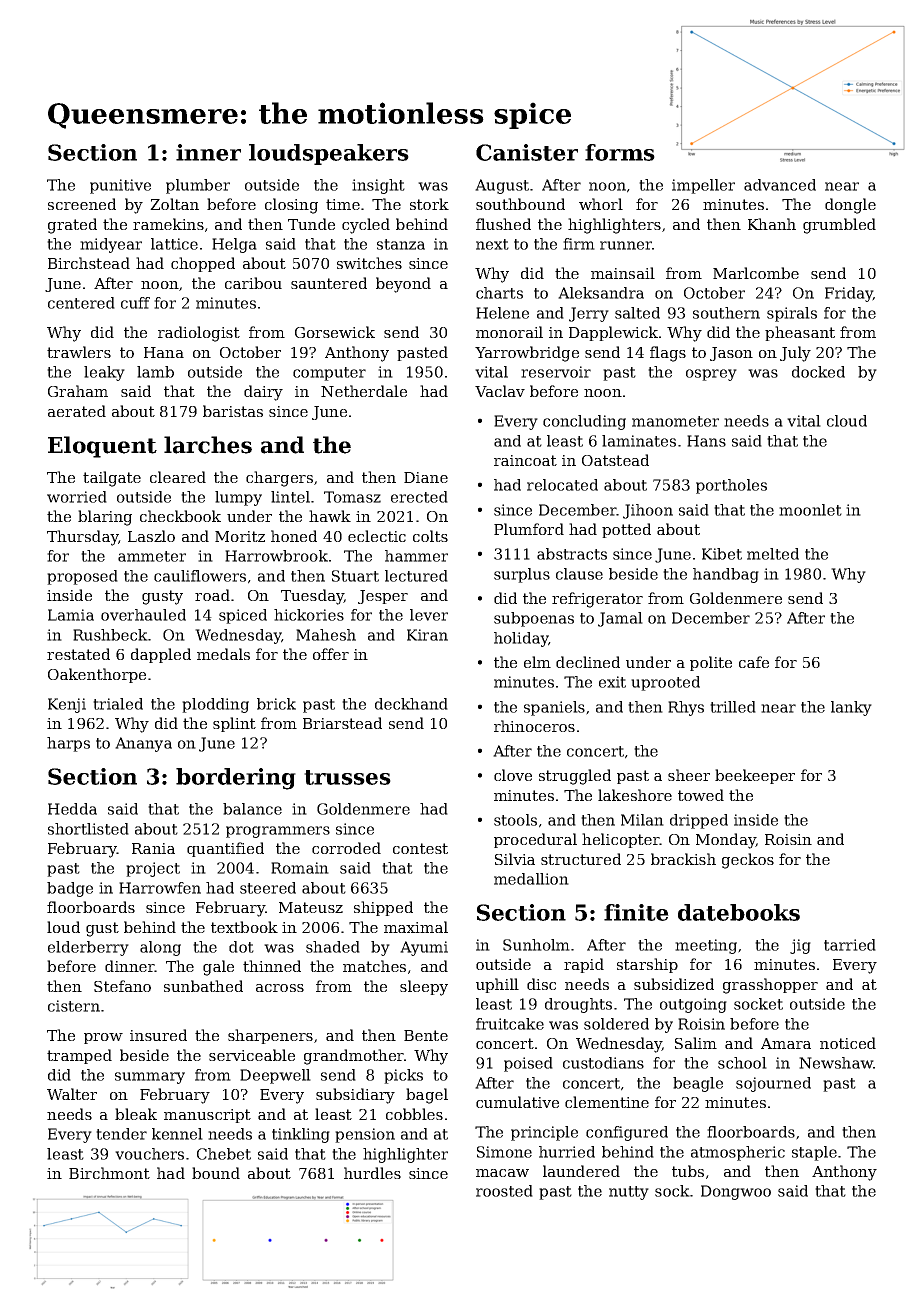 The image size is (924, 1308). What do you see at coordinates (72, 1094) in the page?
I see `Walter` at bounding box center [72, 1094].
